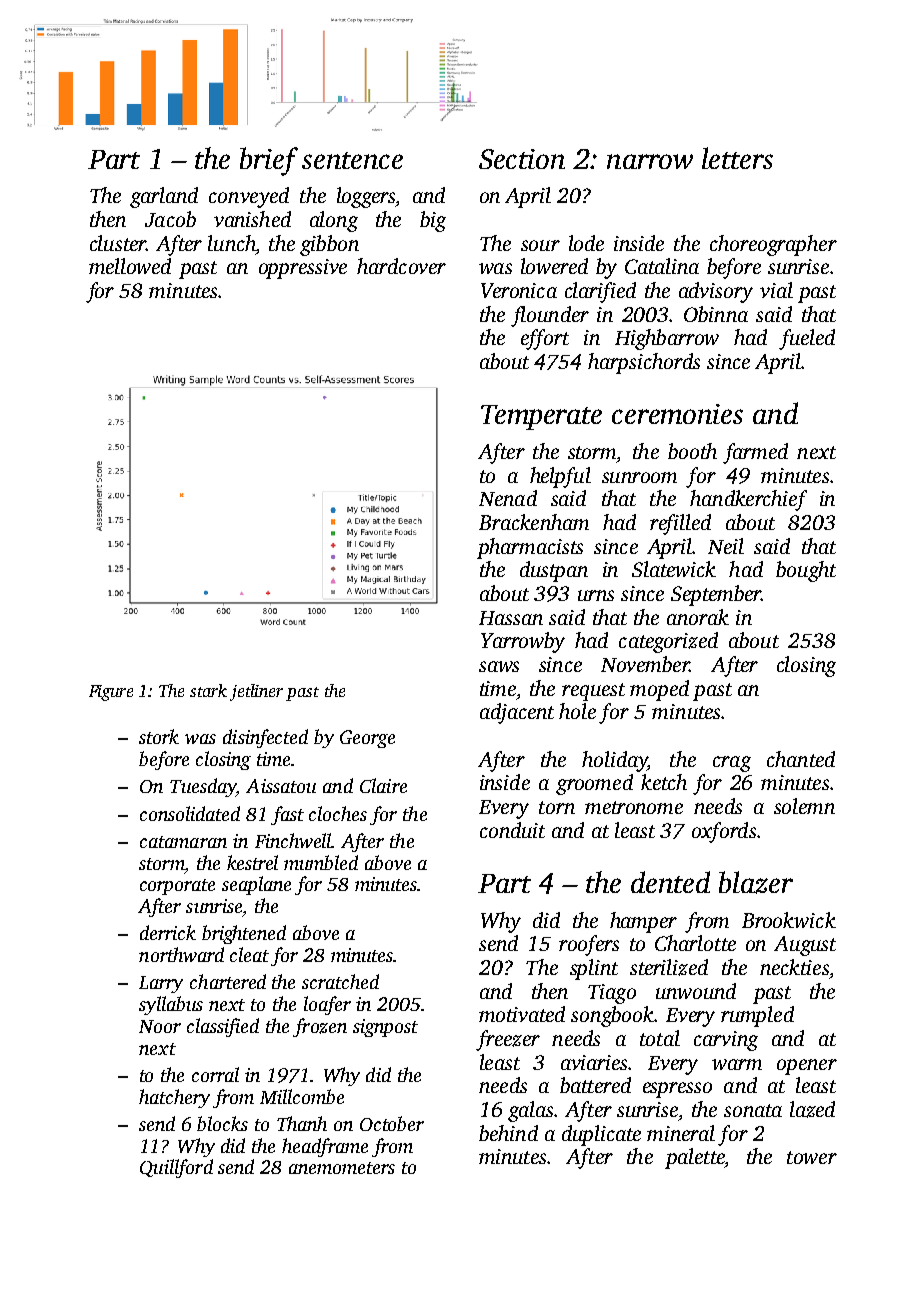  Describe the element at coordinates (670, 882) in the image. I see `dented` at that location.
